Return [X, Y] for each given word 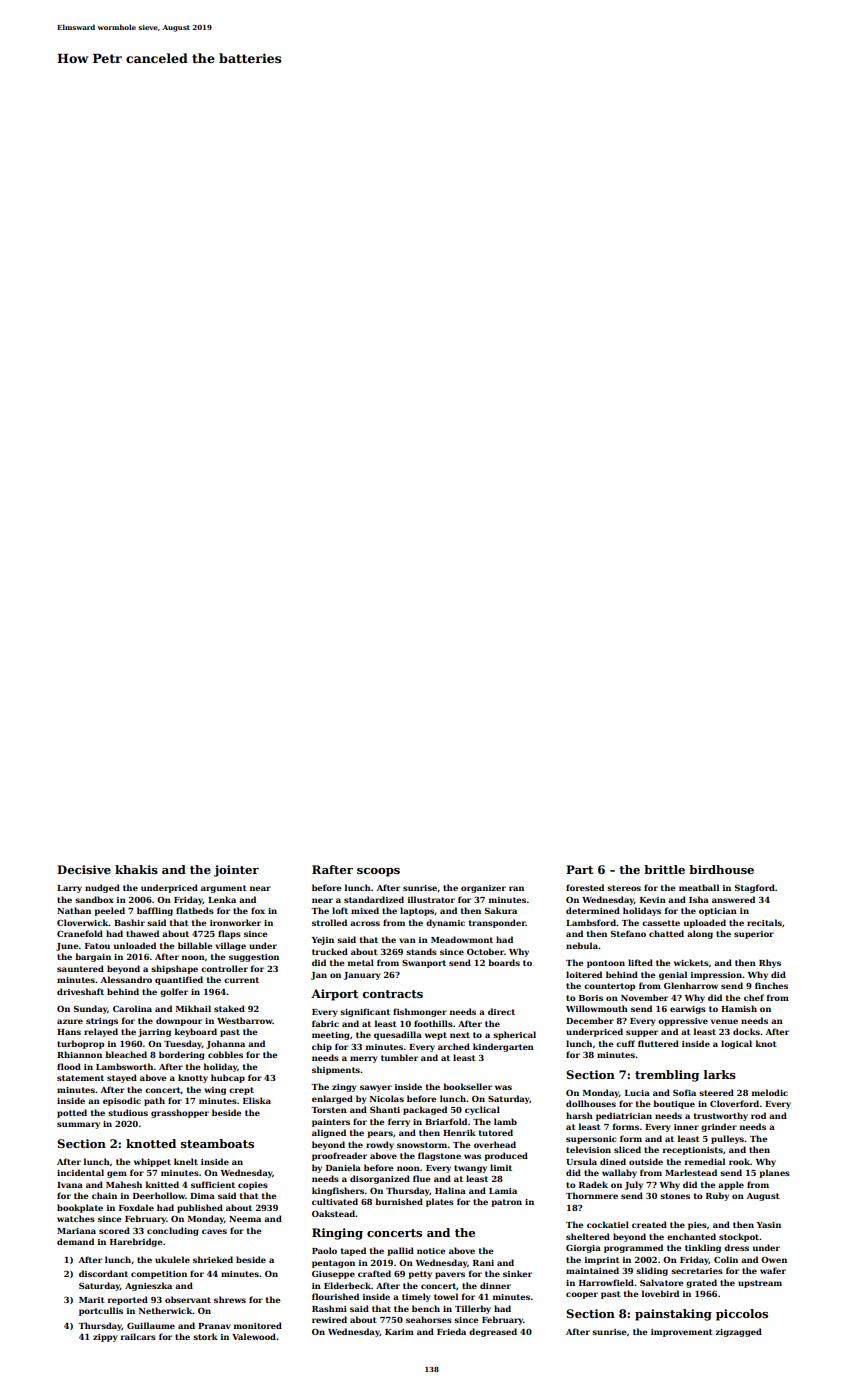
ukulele [172, 1259]
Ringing [337, 1234]
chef [754, 997]
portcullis [101, 1311]
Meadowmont [462, 939]
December [590, 1020]
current [241, 980]
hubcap [228, 1078]
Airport [334, 995]
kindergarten [503, 1047]
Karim [399, 1332]
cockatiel [608, 1224]
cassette [661, 923]
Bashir [129, 922]
